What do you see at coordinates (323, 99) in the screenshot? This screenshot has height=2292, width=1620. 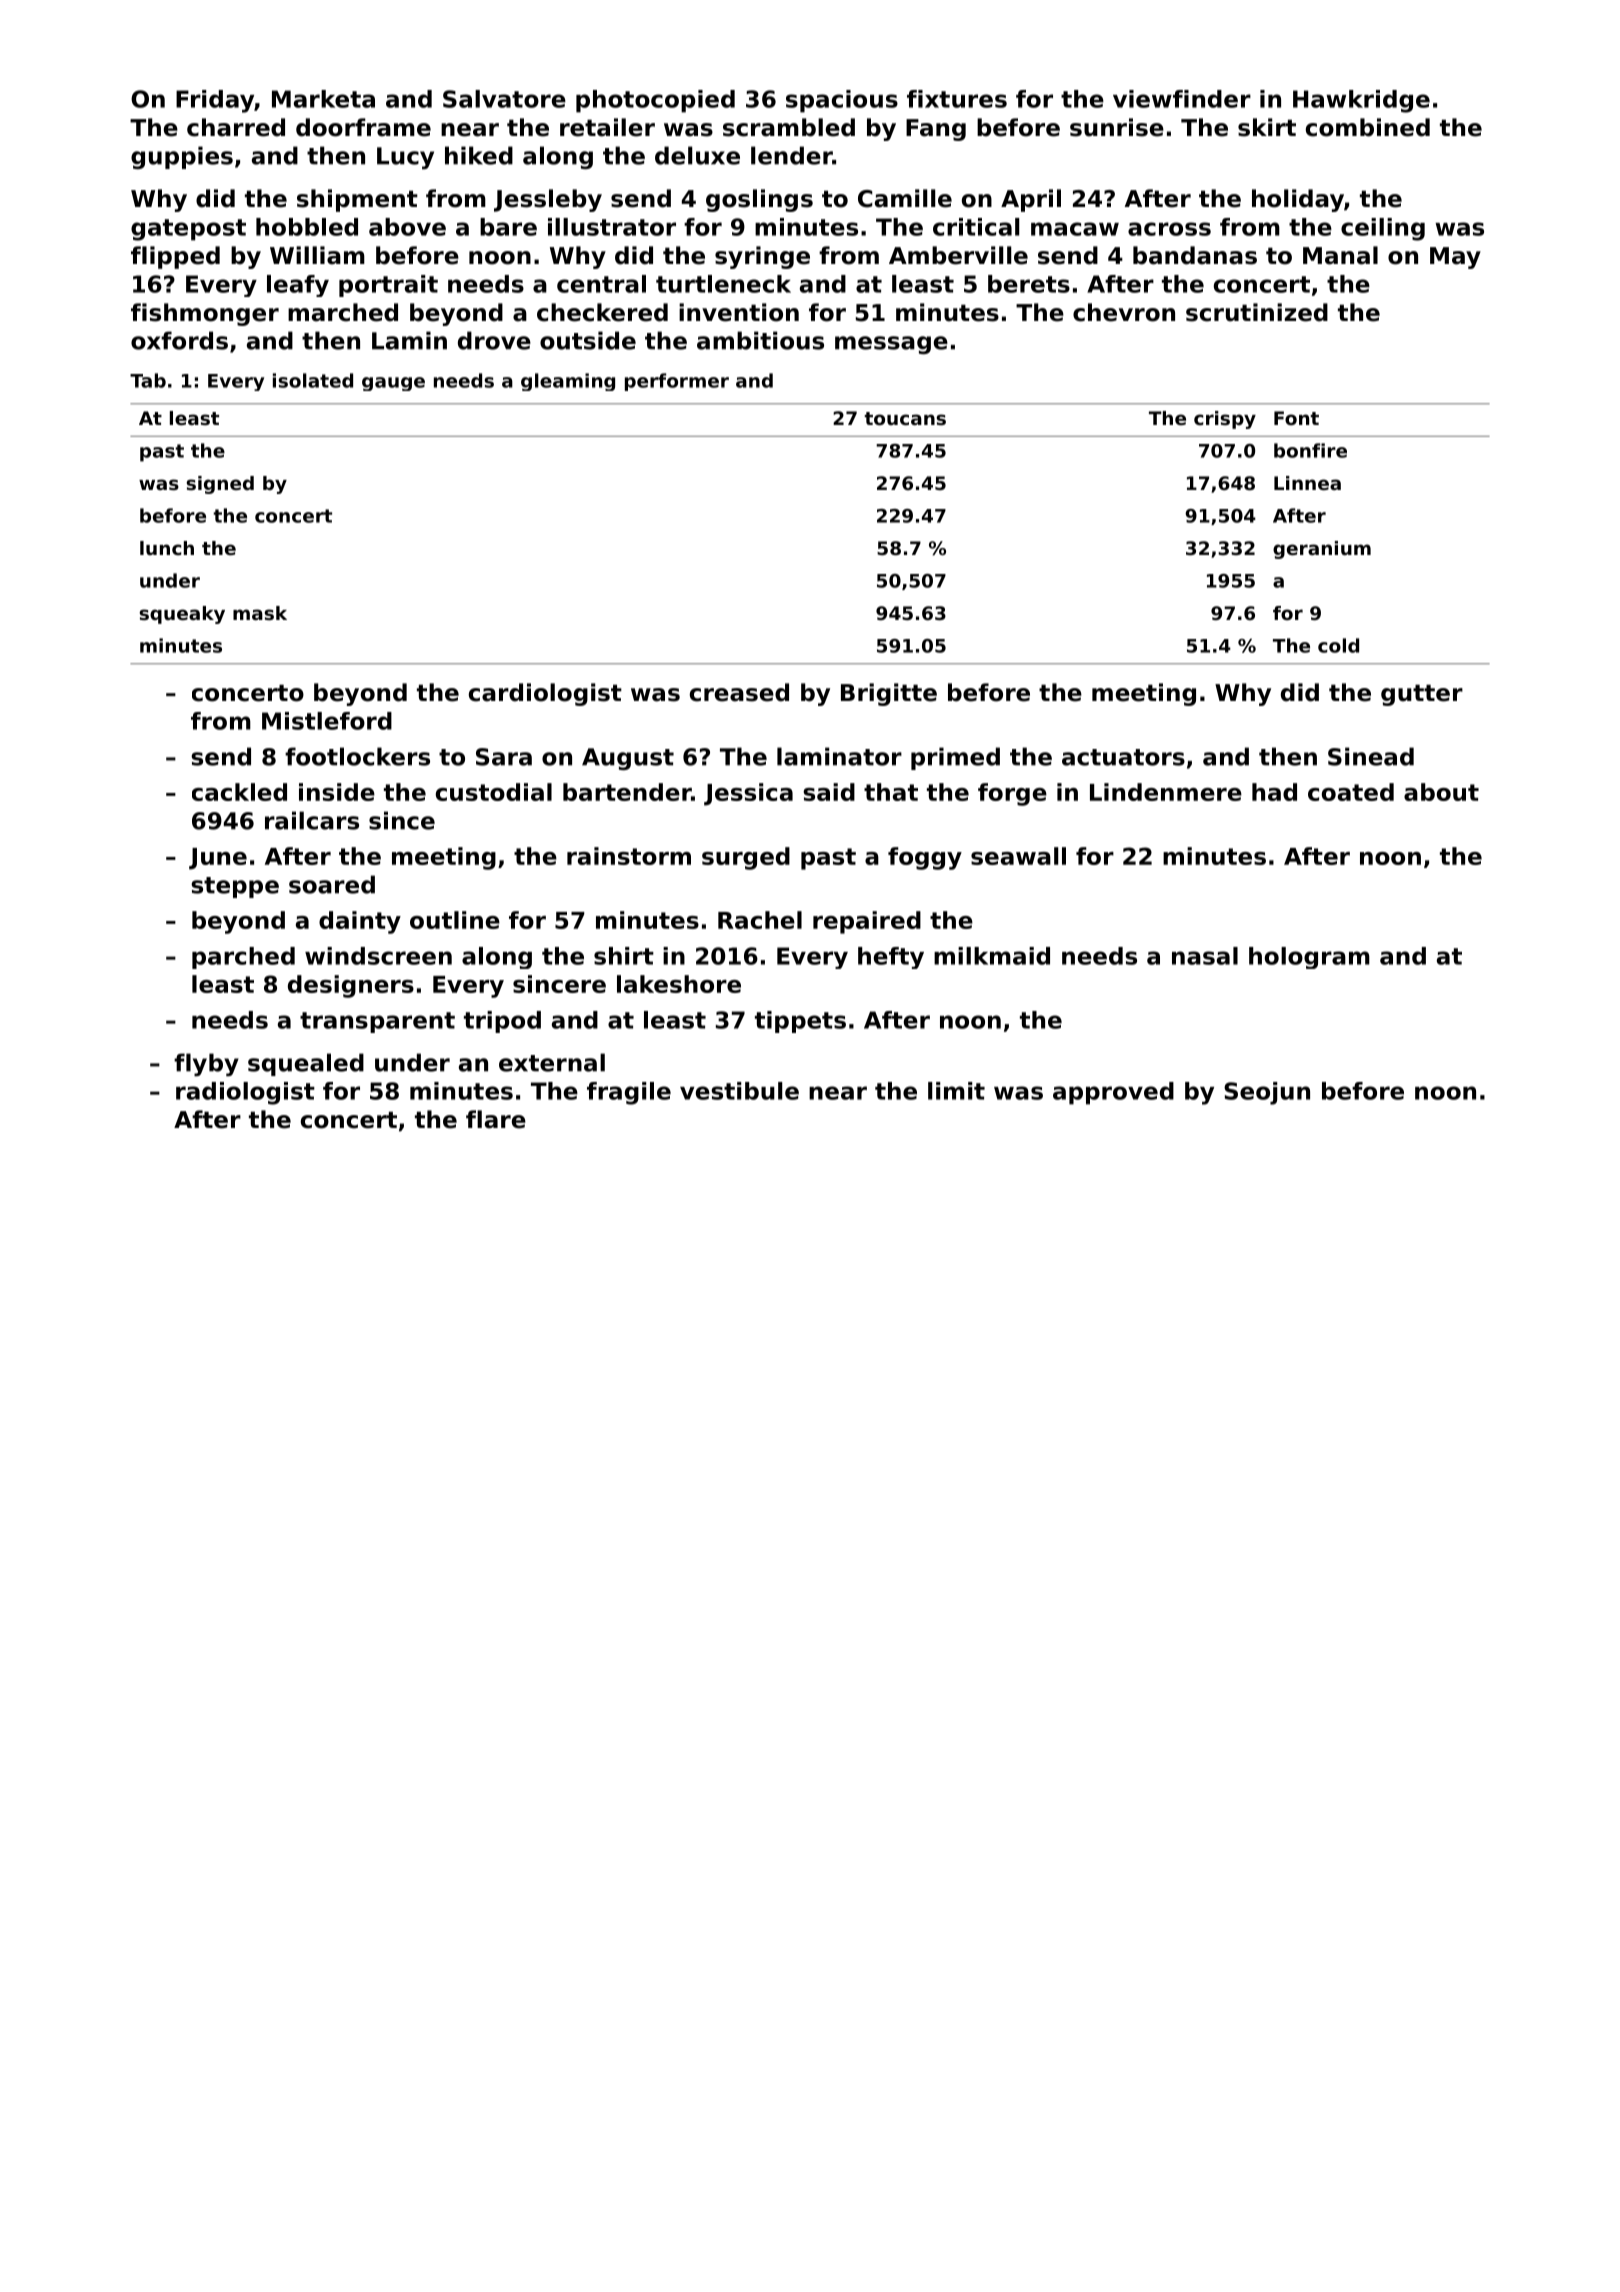 I see `Marketa` at bounding box center [323, 99].
